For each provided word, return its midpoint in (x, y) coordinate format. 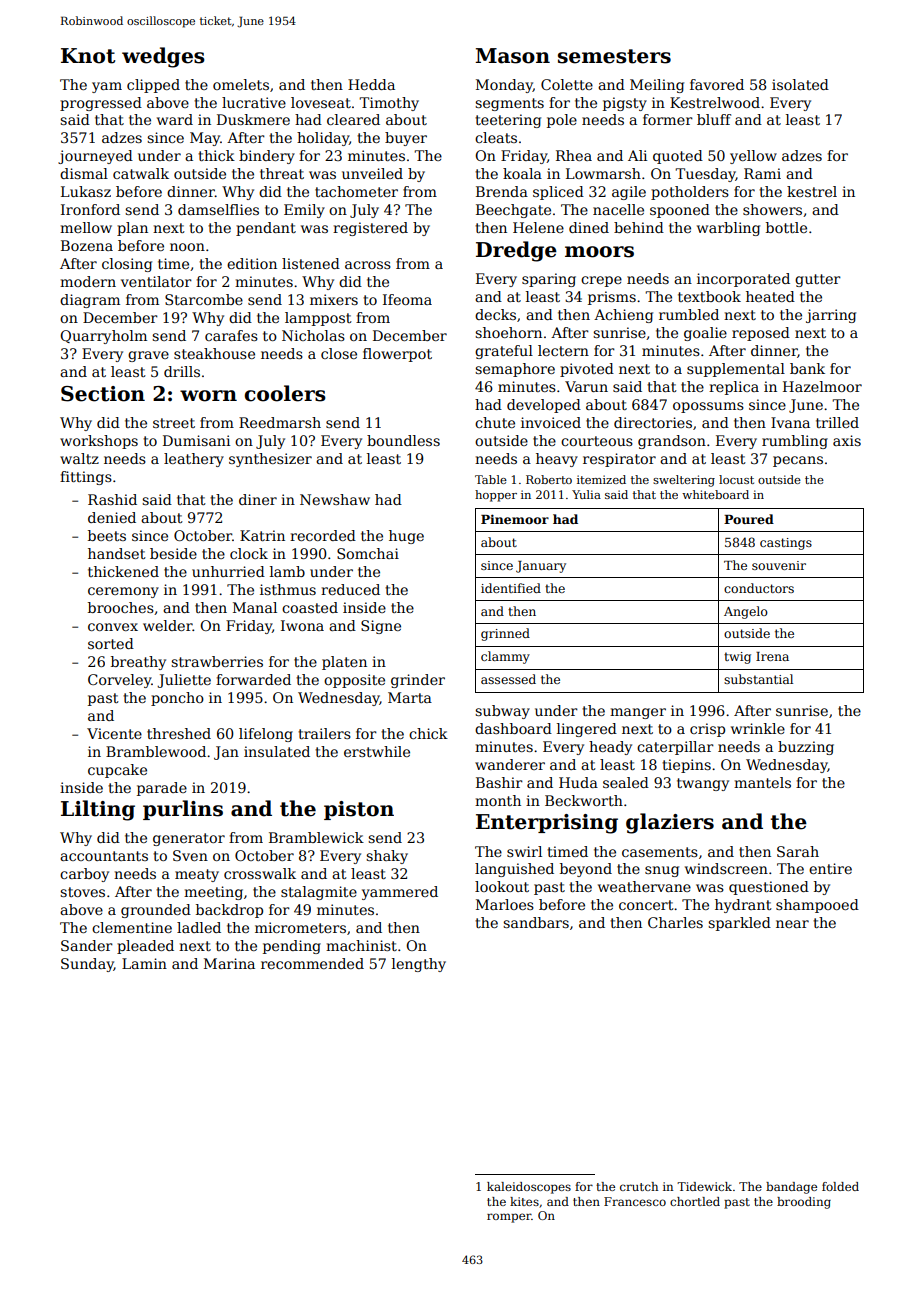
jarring (831, 316)
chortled (695, 1201)
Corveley (120, 681)
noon (187, 247)
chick (428, 733)
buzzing (806, 748)
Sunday (87, 965)
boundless (403, 440)
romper (509, 1218)
